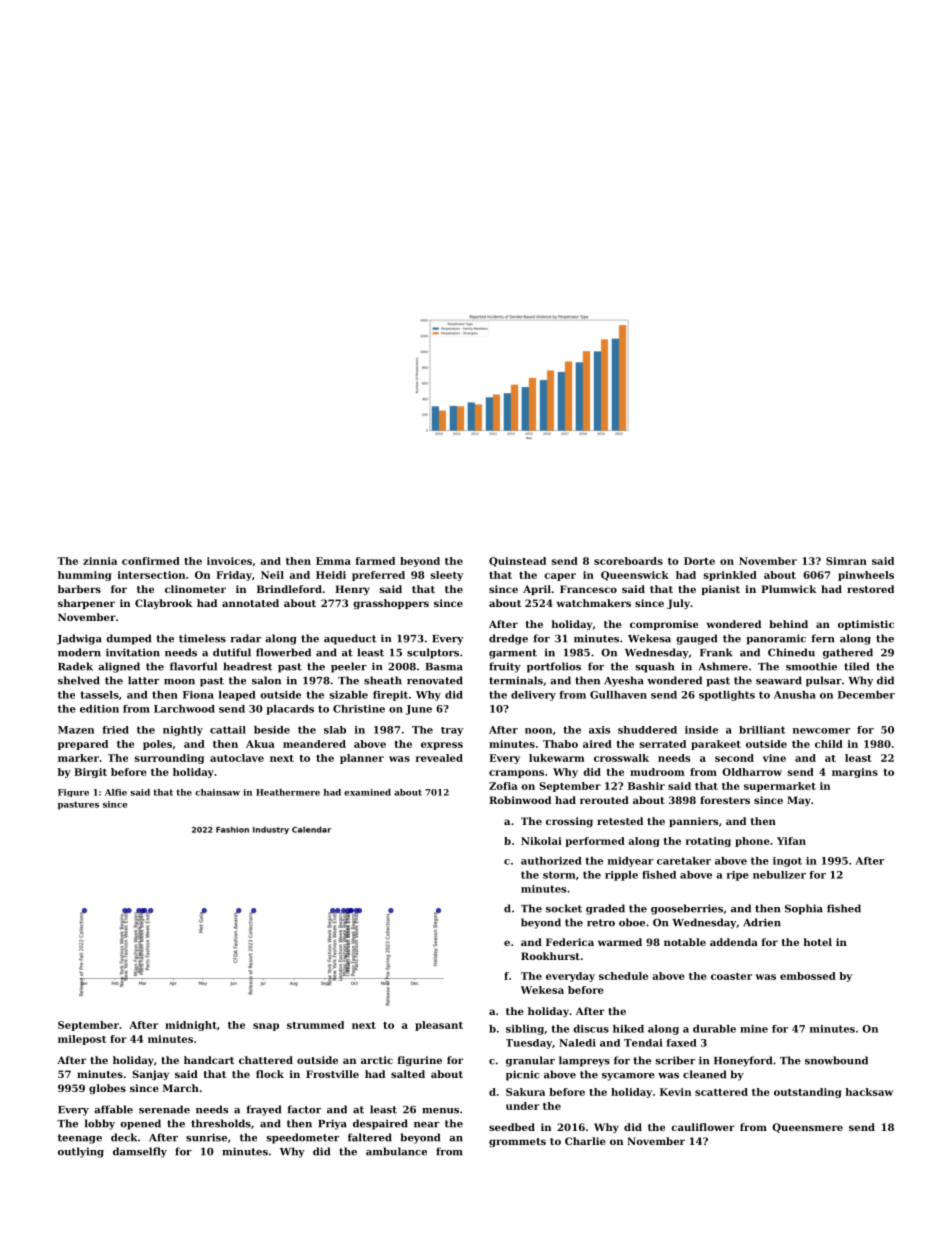 This document has height=1233, width=952. Describe the element at coordinates (348, 695) in the document. I see `sizable` at that location.
